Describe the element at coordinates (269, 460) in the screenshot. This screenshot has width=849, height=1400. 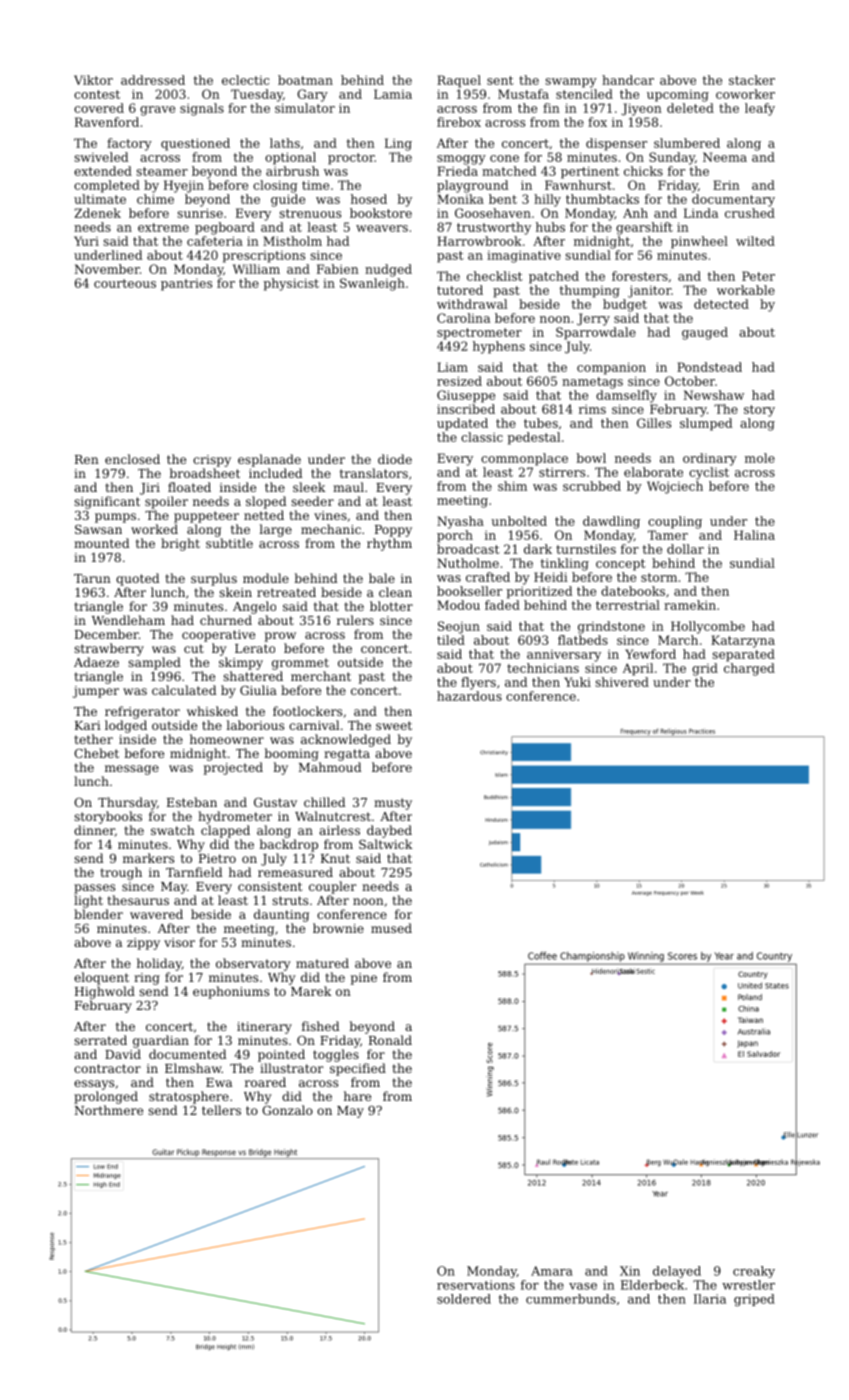
I see `esplanade` at that location.
